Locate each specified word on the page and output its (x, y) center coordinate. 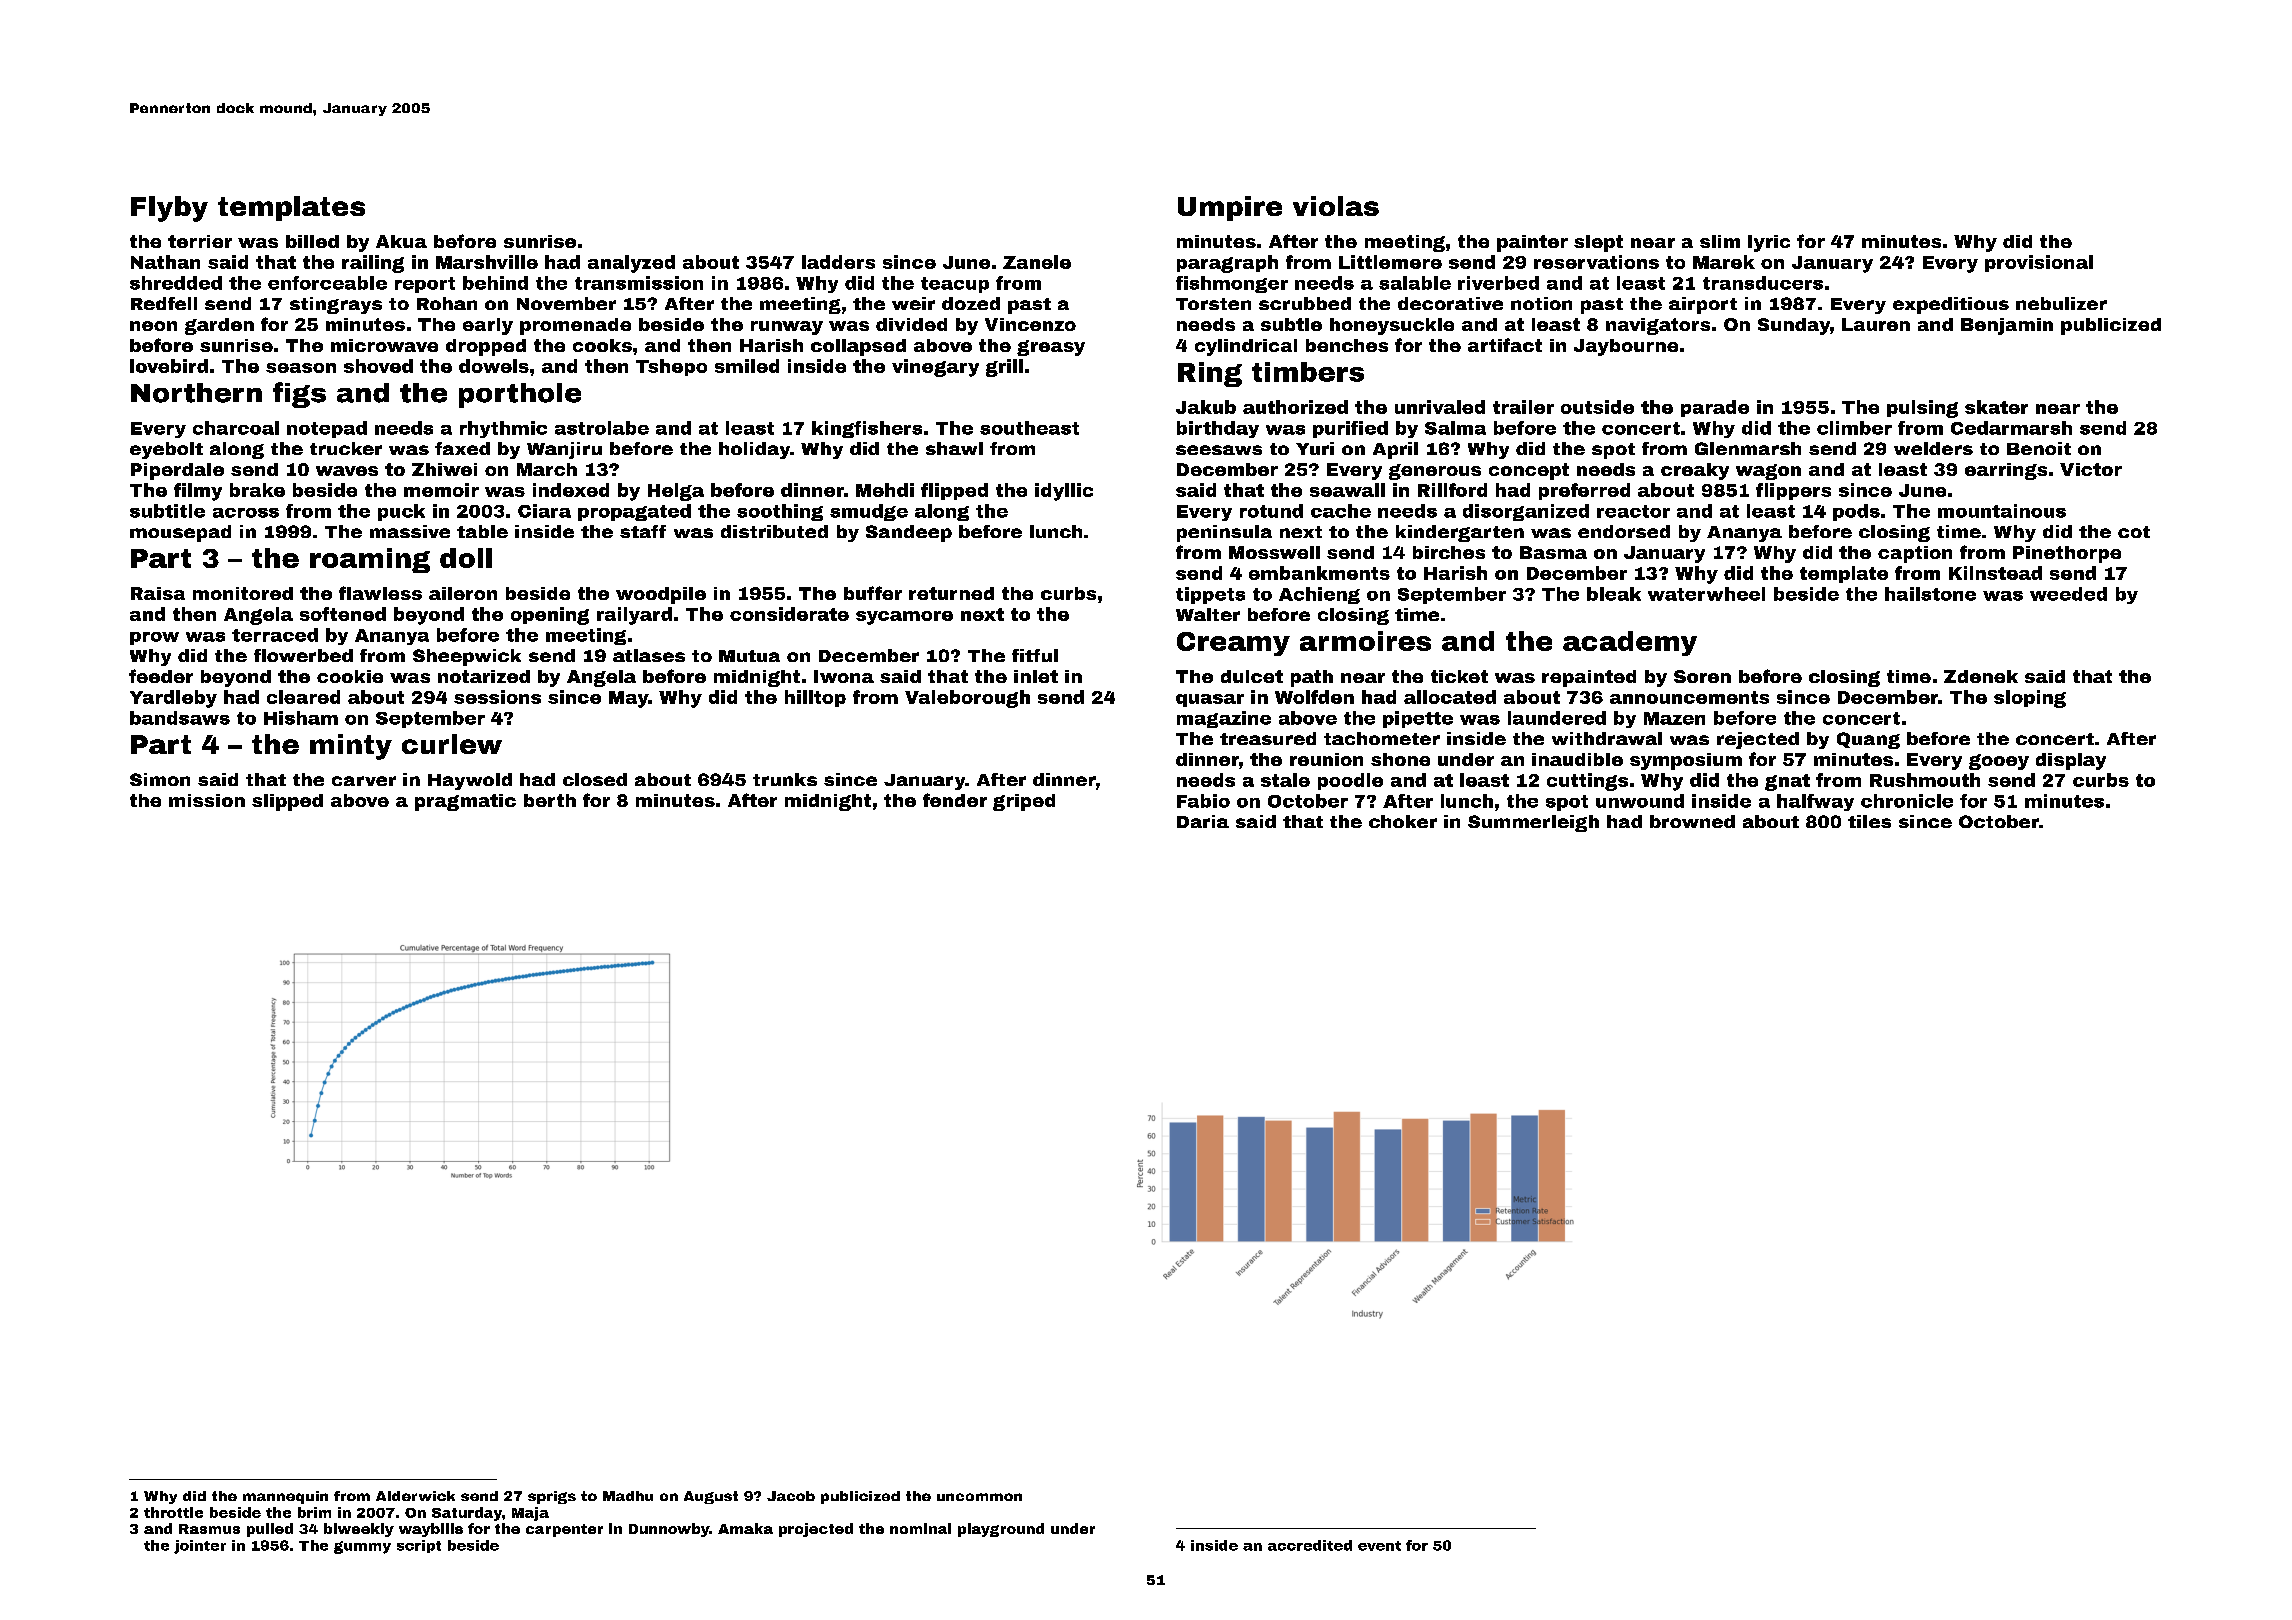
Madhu (628, 1496)
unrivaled (1440, 407)
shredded (176, 283)
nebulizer (2061, 303)
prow (154, 638)
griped (1024, 802)
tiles (1869, 821)
